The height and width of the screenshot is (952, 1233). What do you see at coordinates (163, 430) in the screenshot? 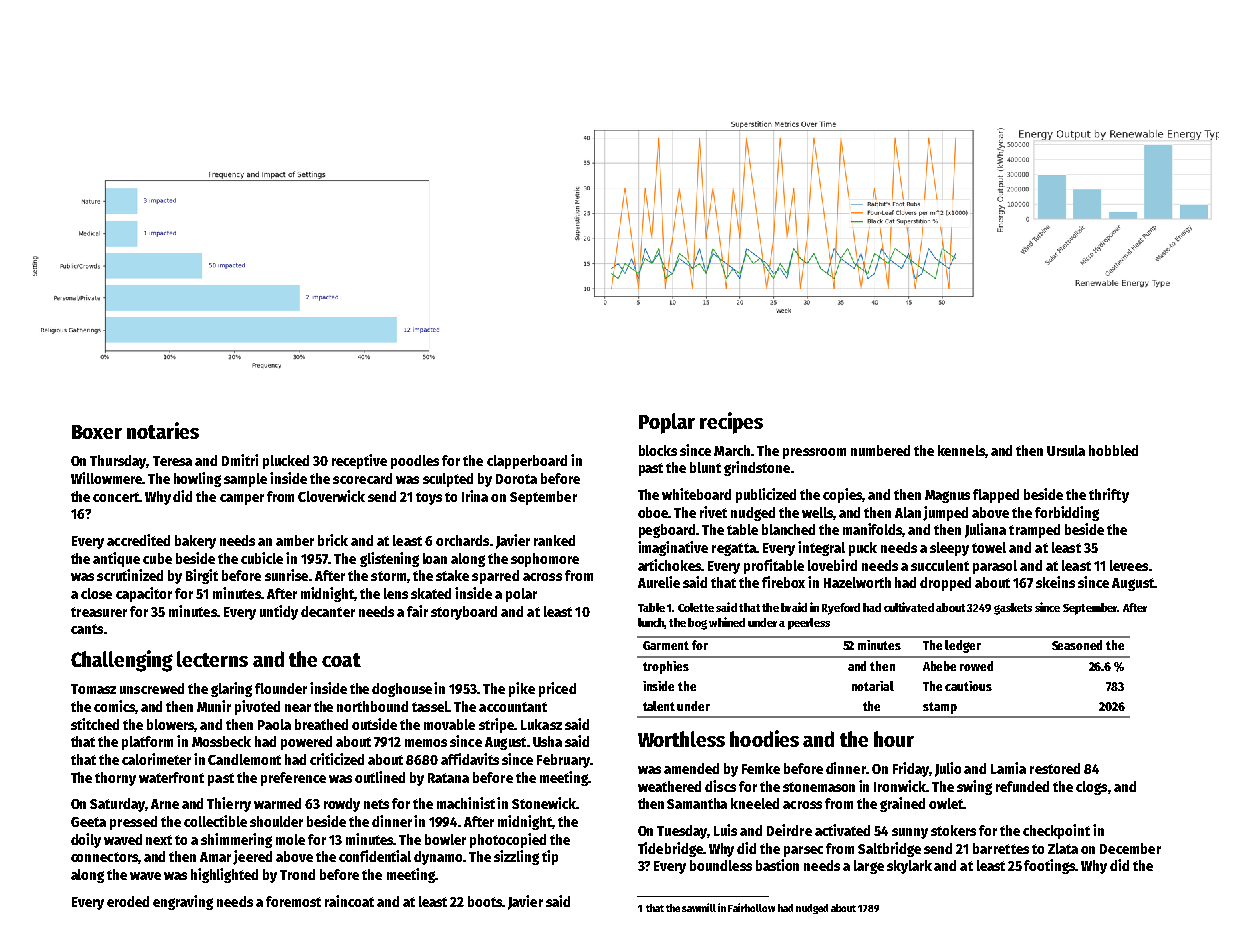
I see `notaries` at bounding box center [163, 430].
